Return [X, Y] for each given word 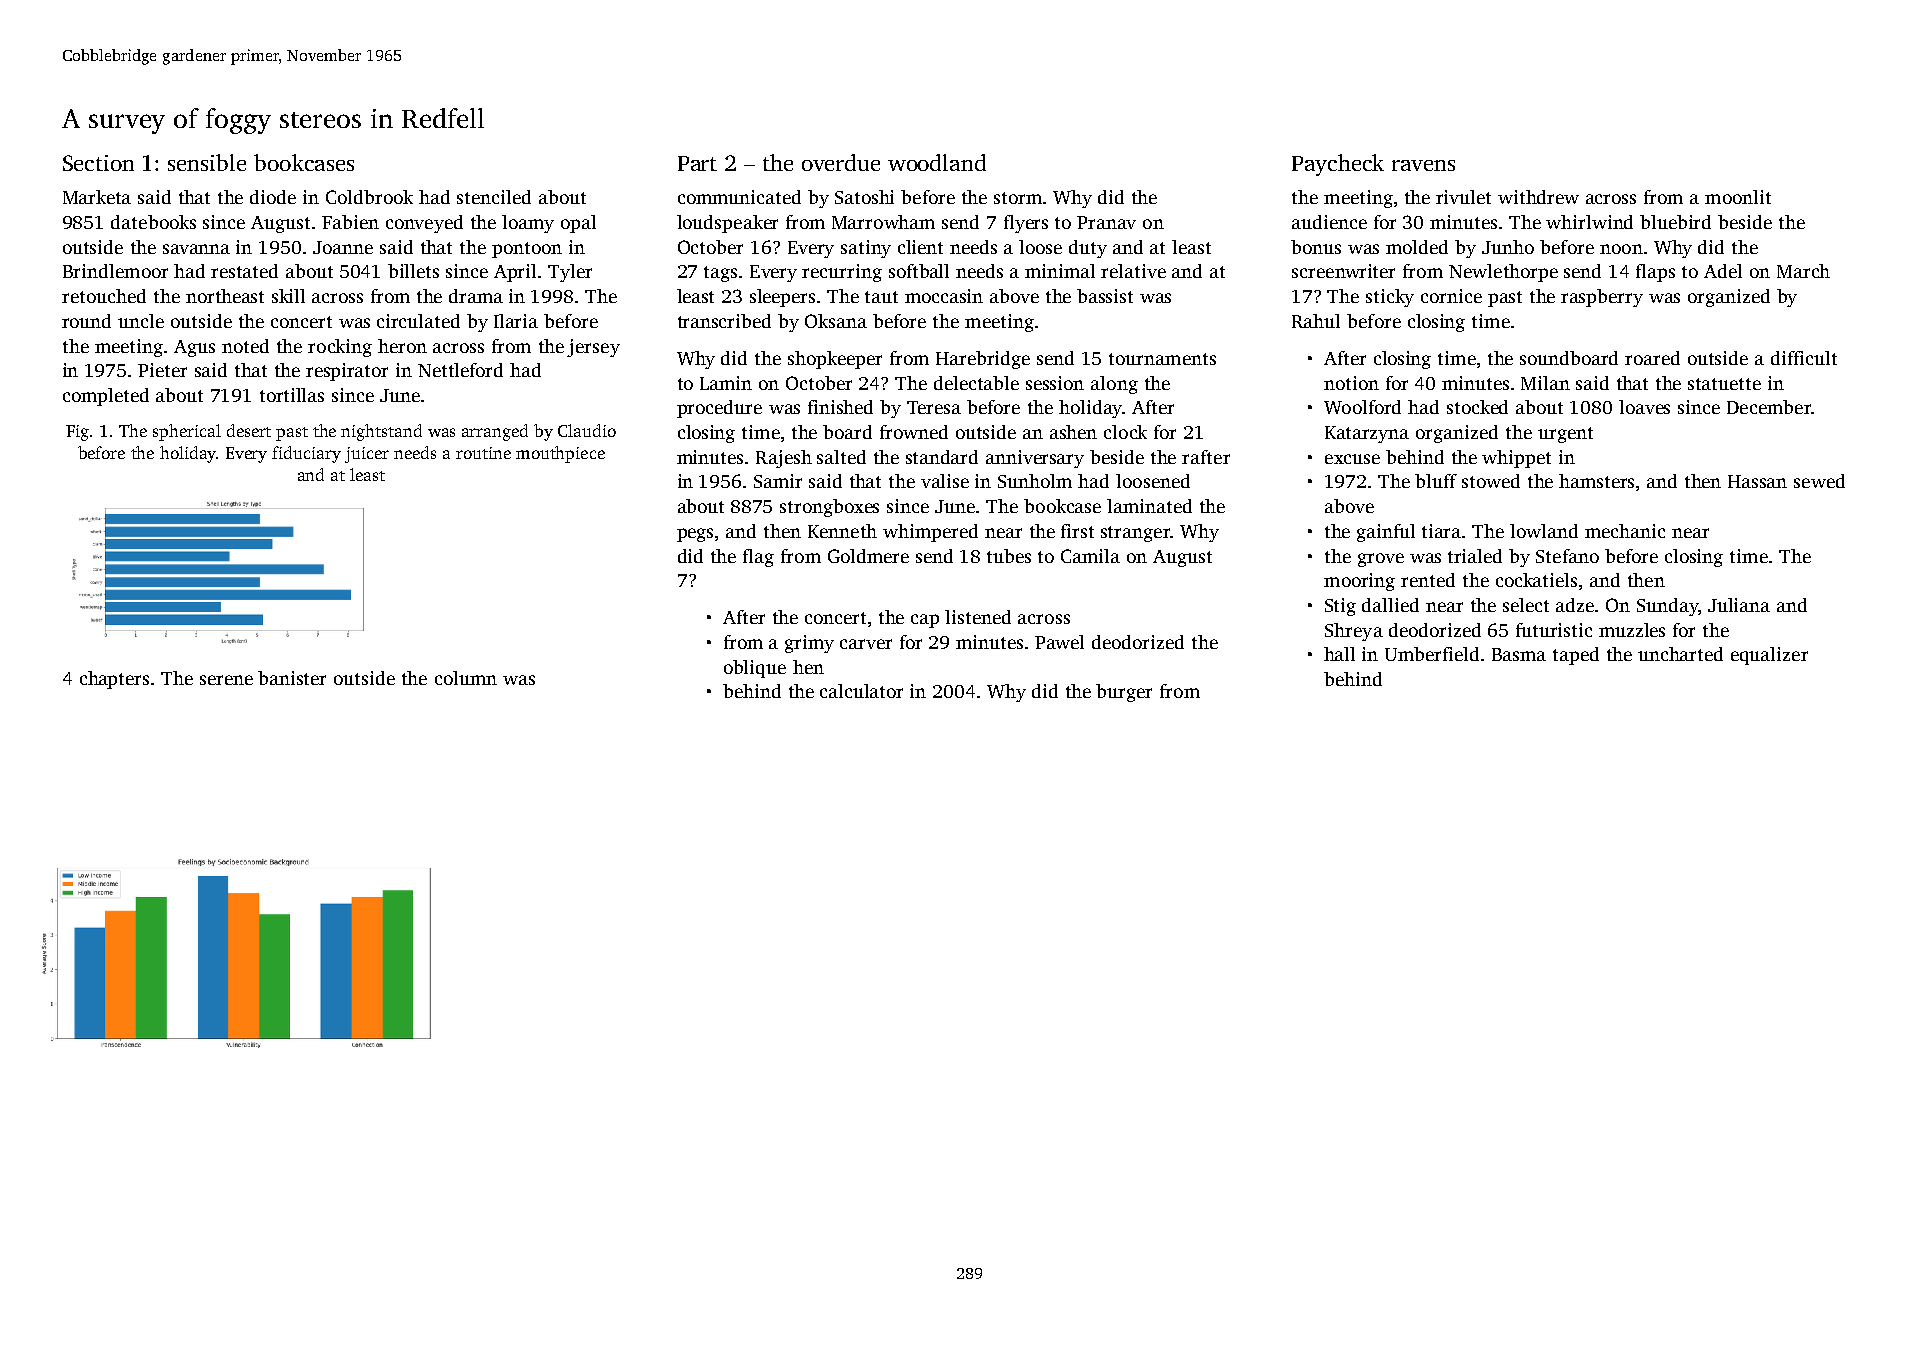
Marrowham [883, 222]
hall [1339, 654]
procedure [719, 409]
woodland [937, 162]
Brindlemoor [115, 271]
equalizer [1769, 656]
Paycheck [1338, 165]
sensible [207, 162]
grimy [809, 644]
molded [1417, 247]
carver [866, 644]
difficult [1804, 358]
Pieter [162, 370]
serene [226, 680]
